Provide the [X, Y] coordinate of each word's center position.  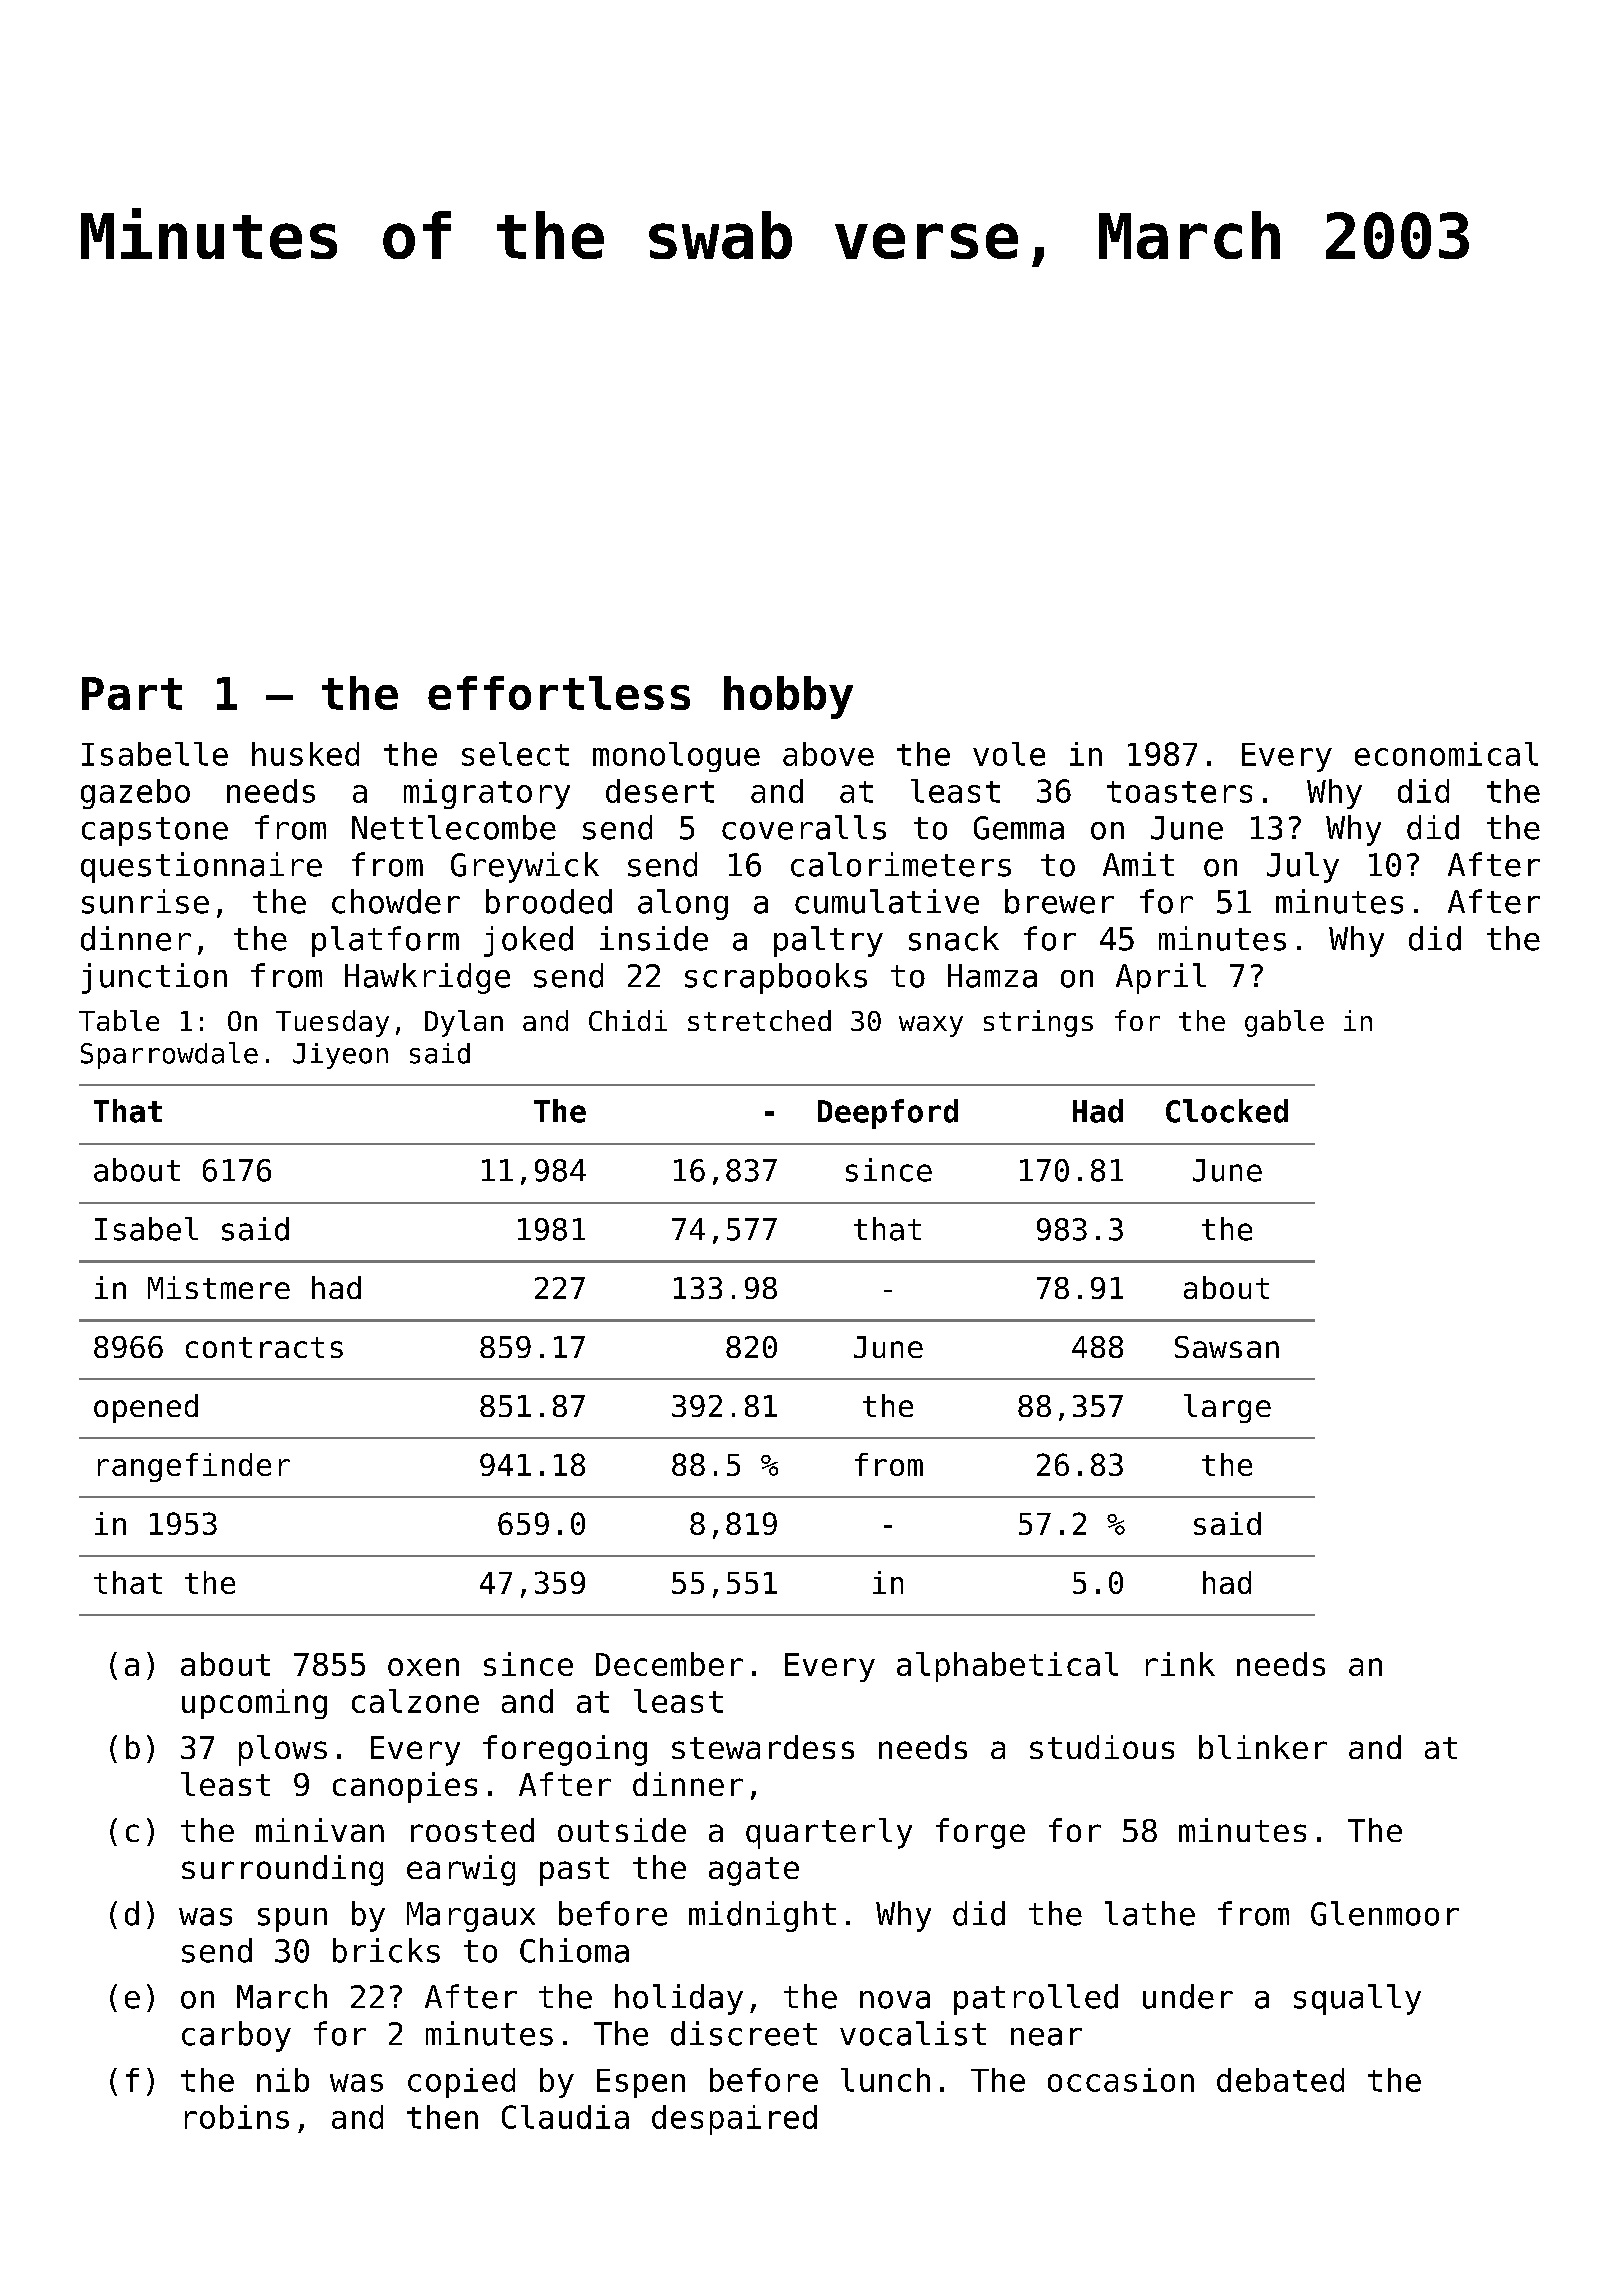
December [669, 1664]
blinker [1263, 1747]
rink [1180, 1664]
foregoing [565, 1750]
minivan [320, 1830]
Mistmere [219, 1287]
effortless [559, 693]
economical [1446, 754]
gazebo [135, 794]
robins [237, 2117]
